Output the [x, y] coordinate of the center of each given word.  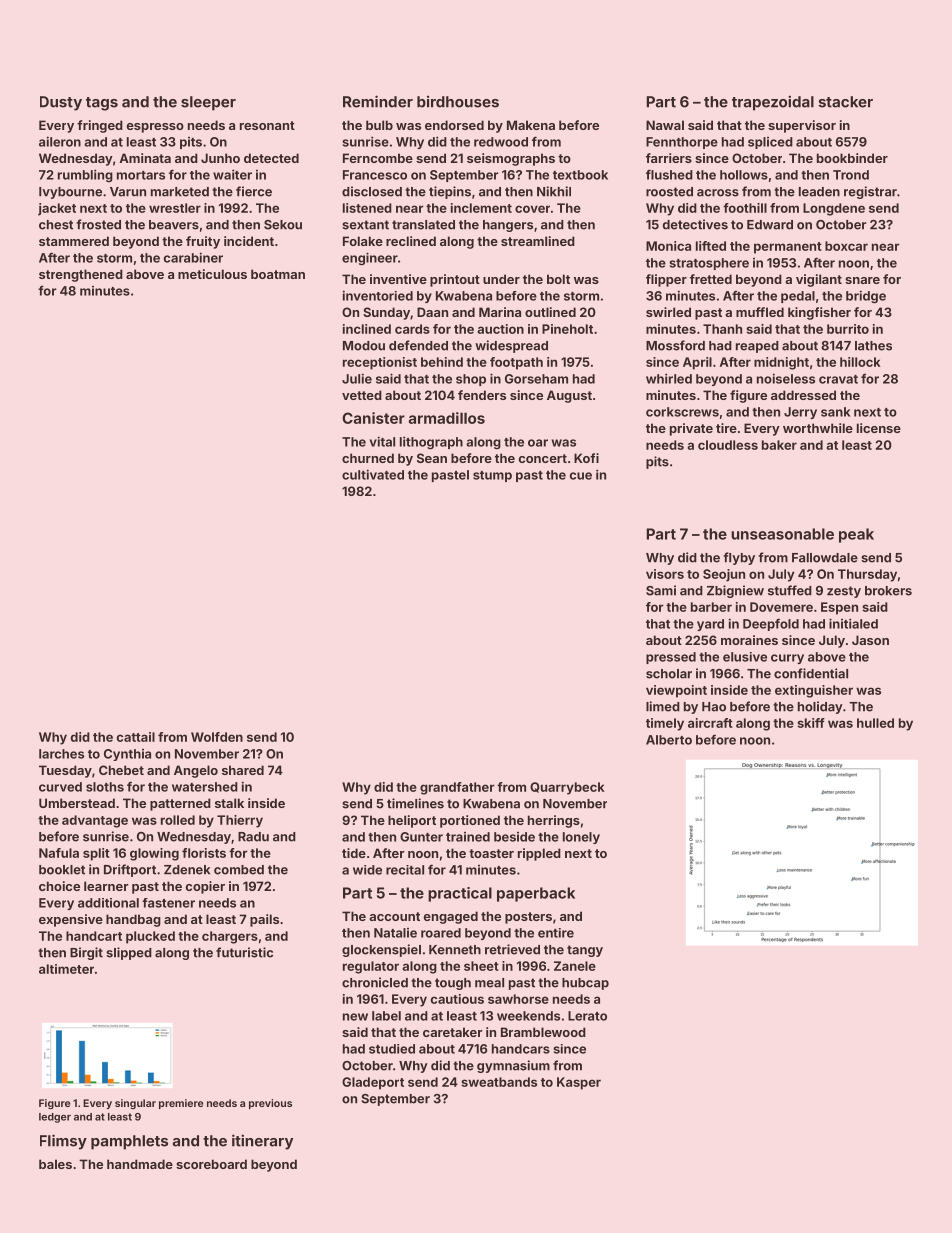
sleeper [208, 103]
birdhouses [458, 101]
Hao [714, 707]
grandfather [457, 788]
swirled [668, 312]
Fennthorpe [682, 143]
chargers [230, 937]
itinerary [262, 1142]
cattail [136, 737]
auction [500, 329]
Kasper [579, 1083]
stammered [74, 241]
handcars [521, 1049]
